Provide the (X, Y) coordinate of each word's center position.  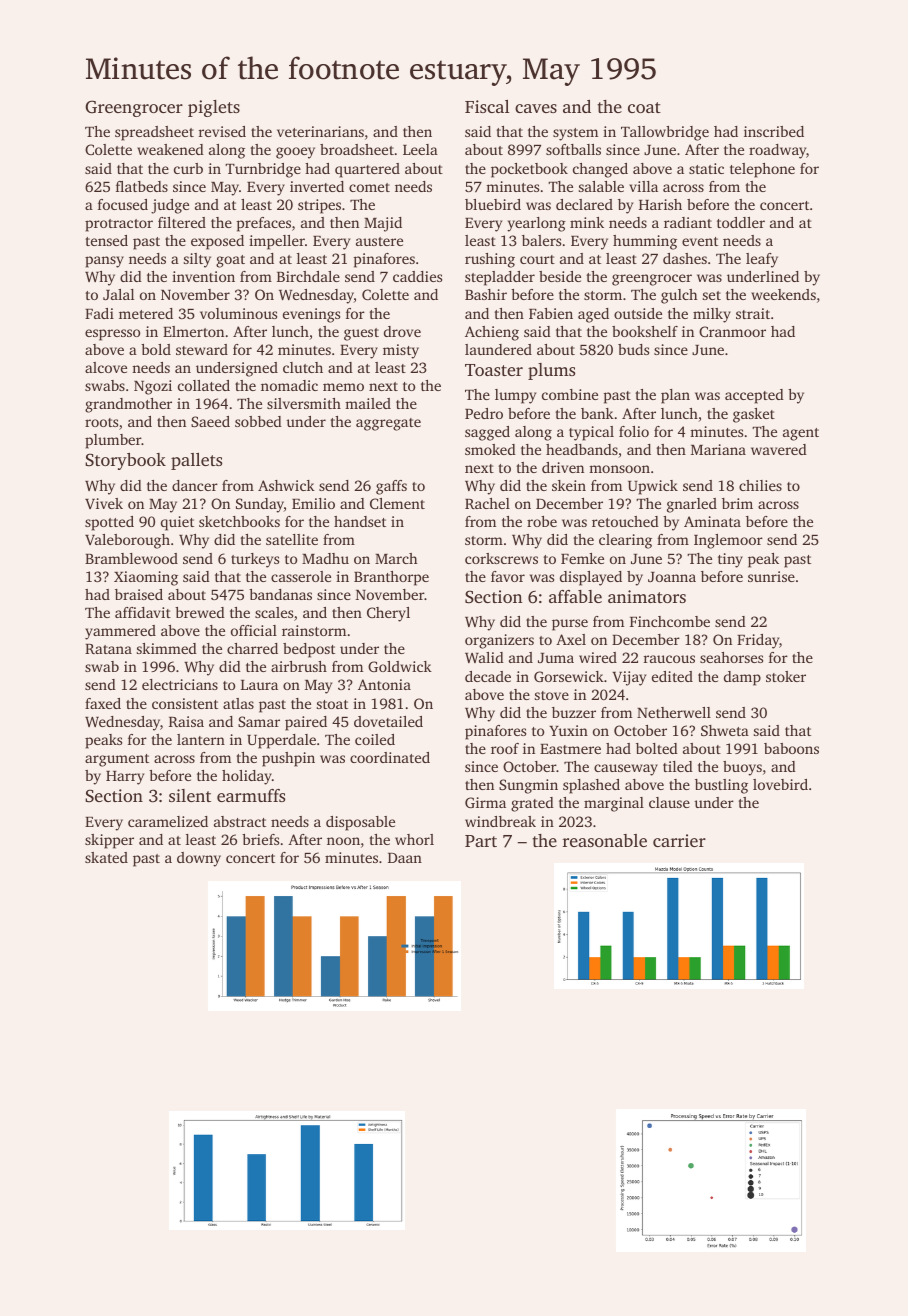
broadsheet (357, 149)
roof (505, 748)
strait (753, 313)
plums (551, 371)
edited (672, 676)
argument (117, 760)
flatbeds (142, 186)
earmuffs (251, 795)
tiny (730, 560)
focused (123, 204)
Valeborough (127, 541)
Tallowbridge (665, 133)
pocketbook (529, 170)
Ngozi (153, 387)
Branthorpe (391, 578)
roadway (777, 151)
